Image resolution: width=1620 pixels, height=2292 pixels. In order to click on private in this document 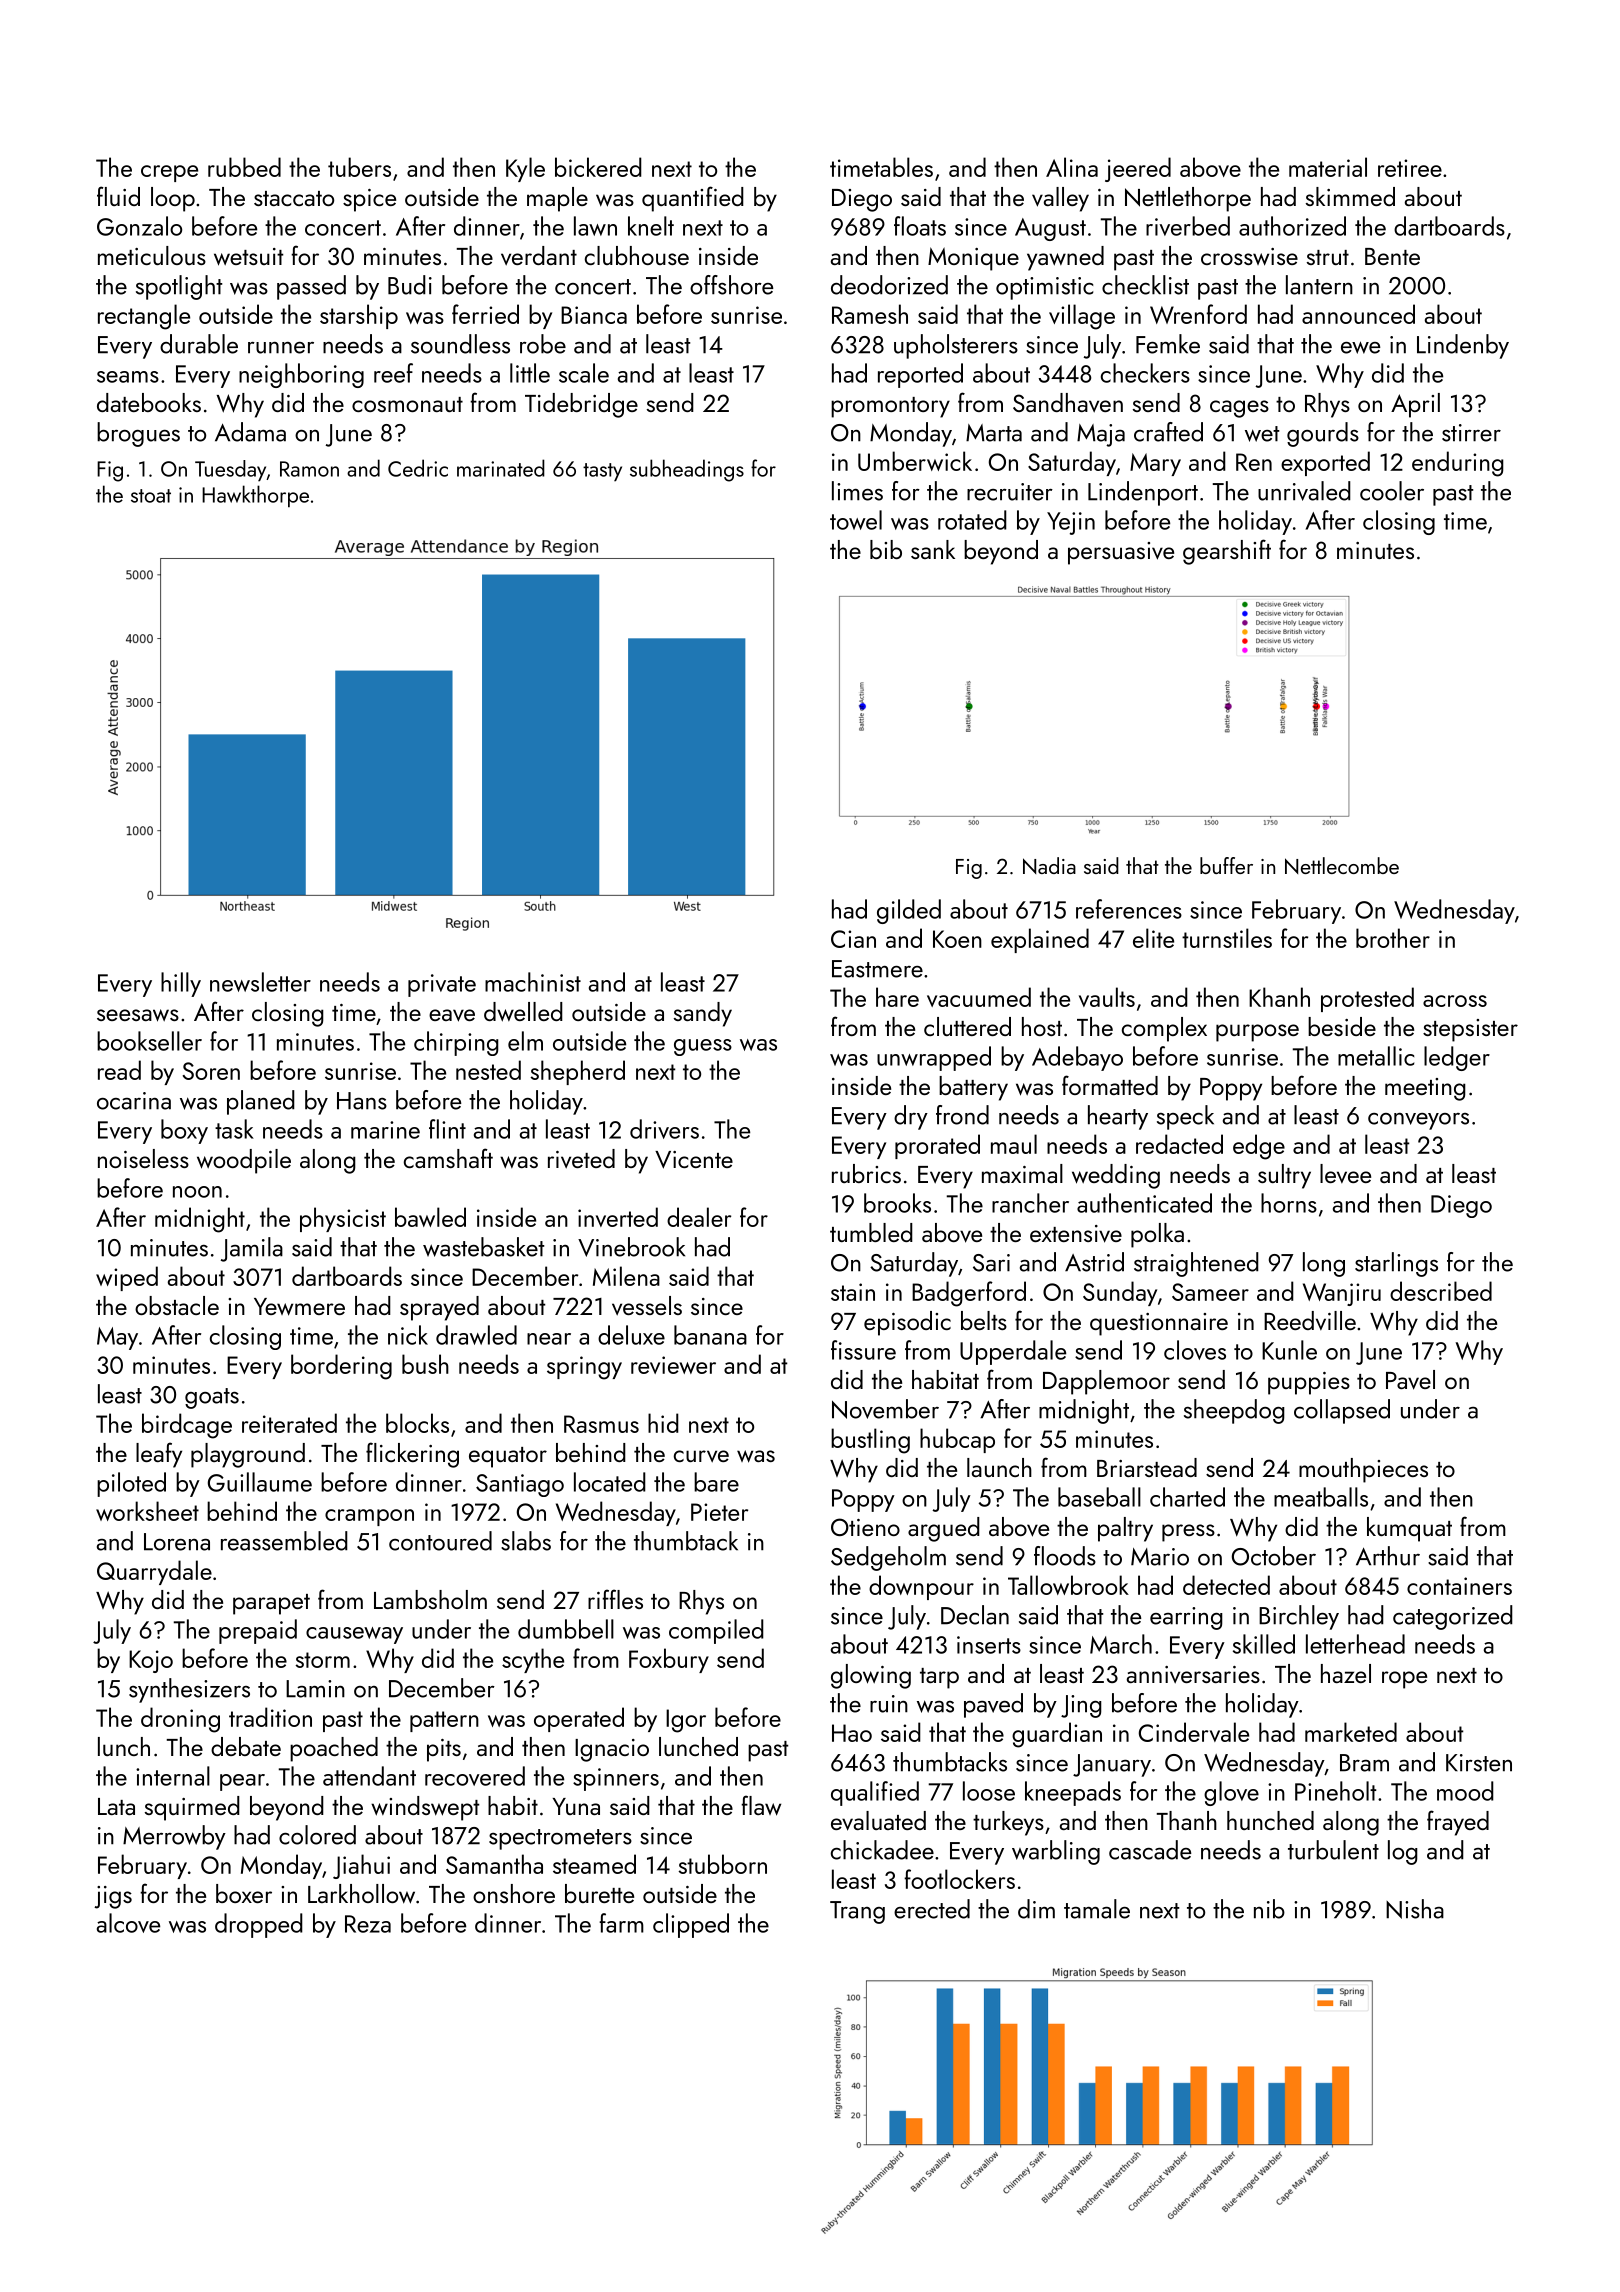, I will do `click(442, 985)`.
